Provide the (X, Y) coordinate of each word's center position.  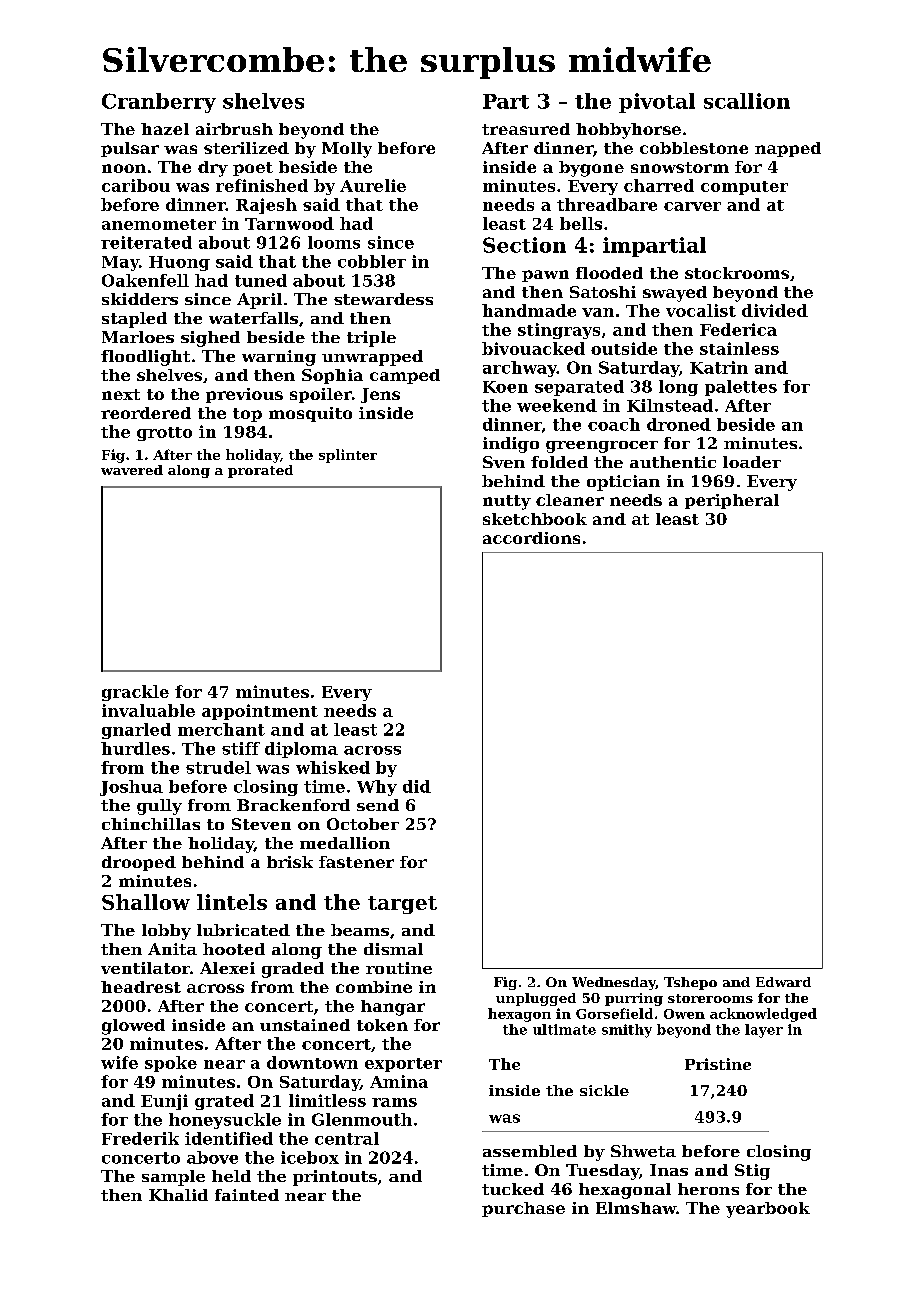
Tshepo (690, 983)
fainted (247, 1195)
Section (524, 245)
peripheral (732, 501)
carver (692, 206)
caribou (136, 185)
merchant (221, 729)
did (417, 786)
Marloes (138, 337)
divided (775, 310)
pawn (545, 276)
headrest (141, 987)
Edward (783, 982)
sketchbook (535, 519)
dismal (393, 949)
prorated (260, 471)
